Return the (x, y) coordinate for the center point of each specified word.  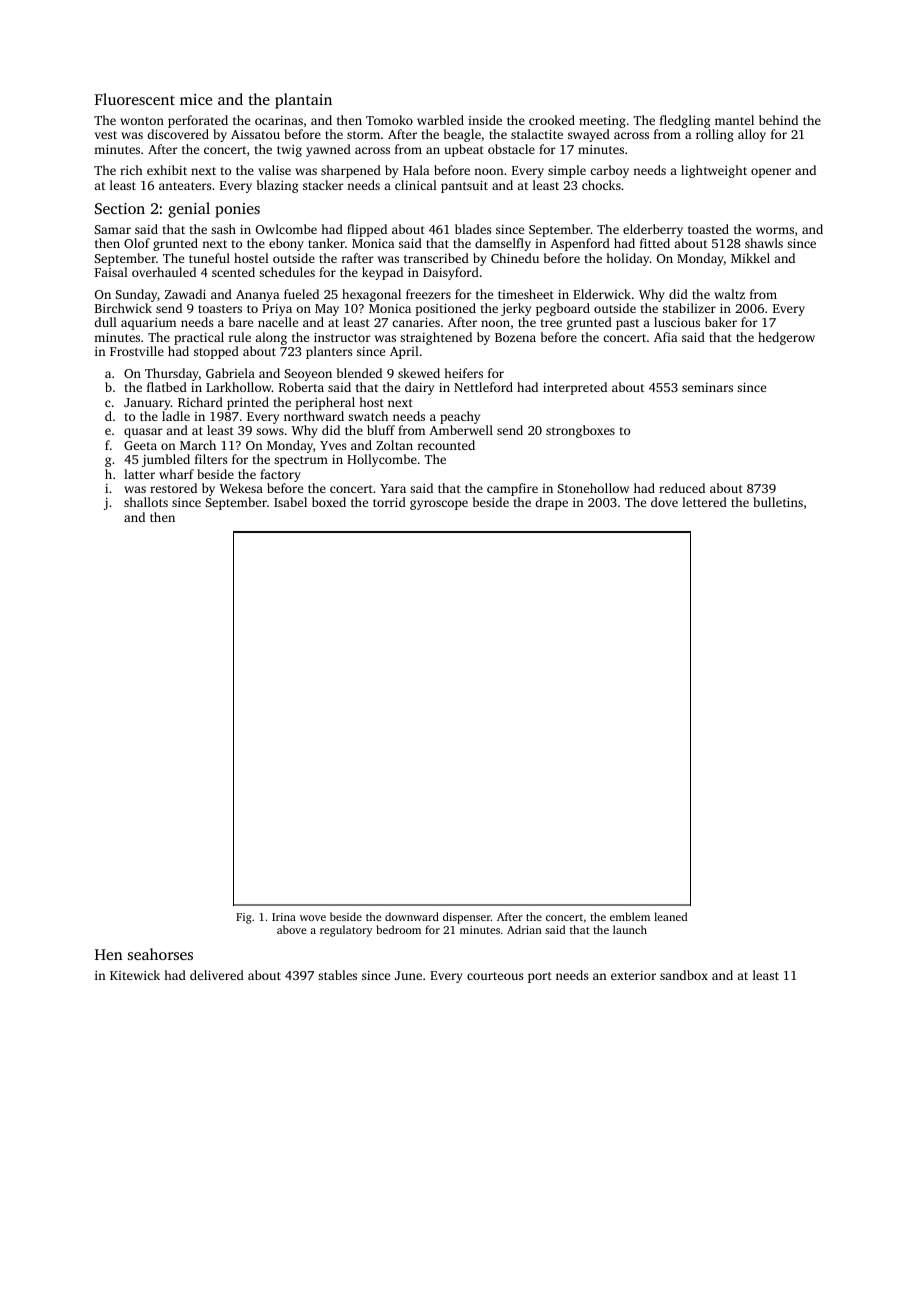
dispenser (467, 918)
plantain (303, 101)
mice (196, 99)
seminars (707, 387)
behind (778, 120)
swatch (368, 416)
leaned (670, 916)
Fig (244, 918)
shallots (146, 502)
